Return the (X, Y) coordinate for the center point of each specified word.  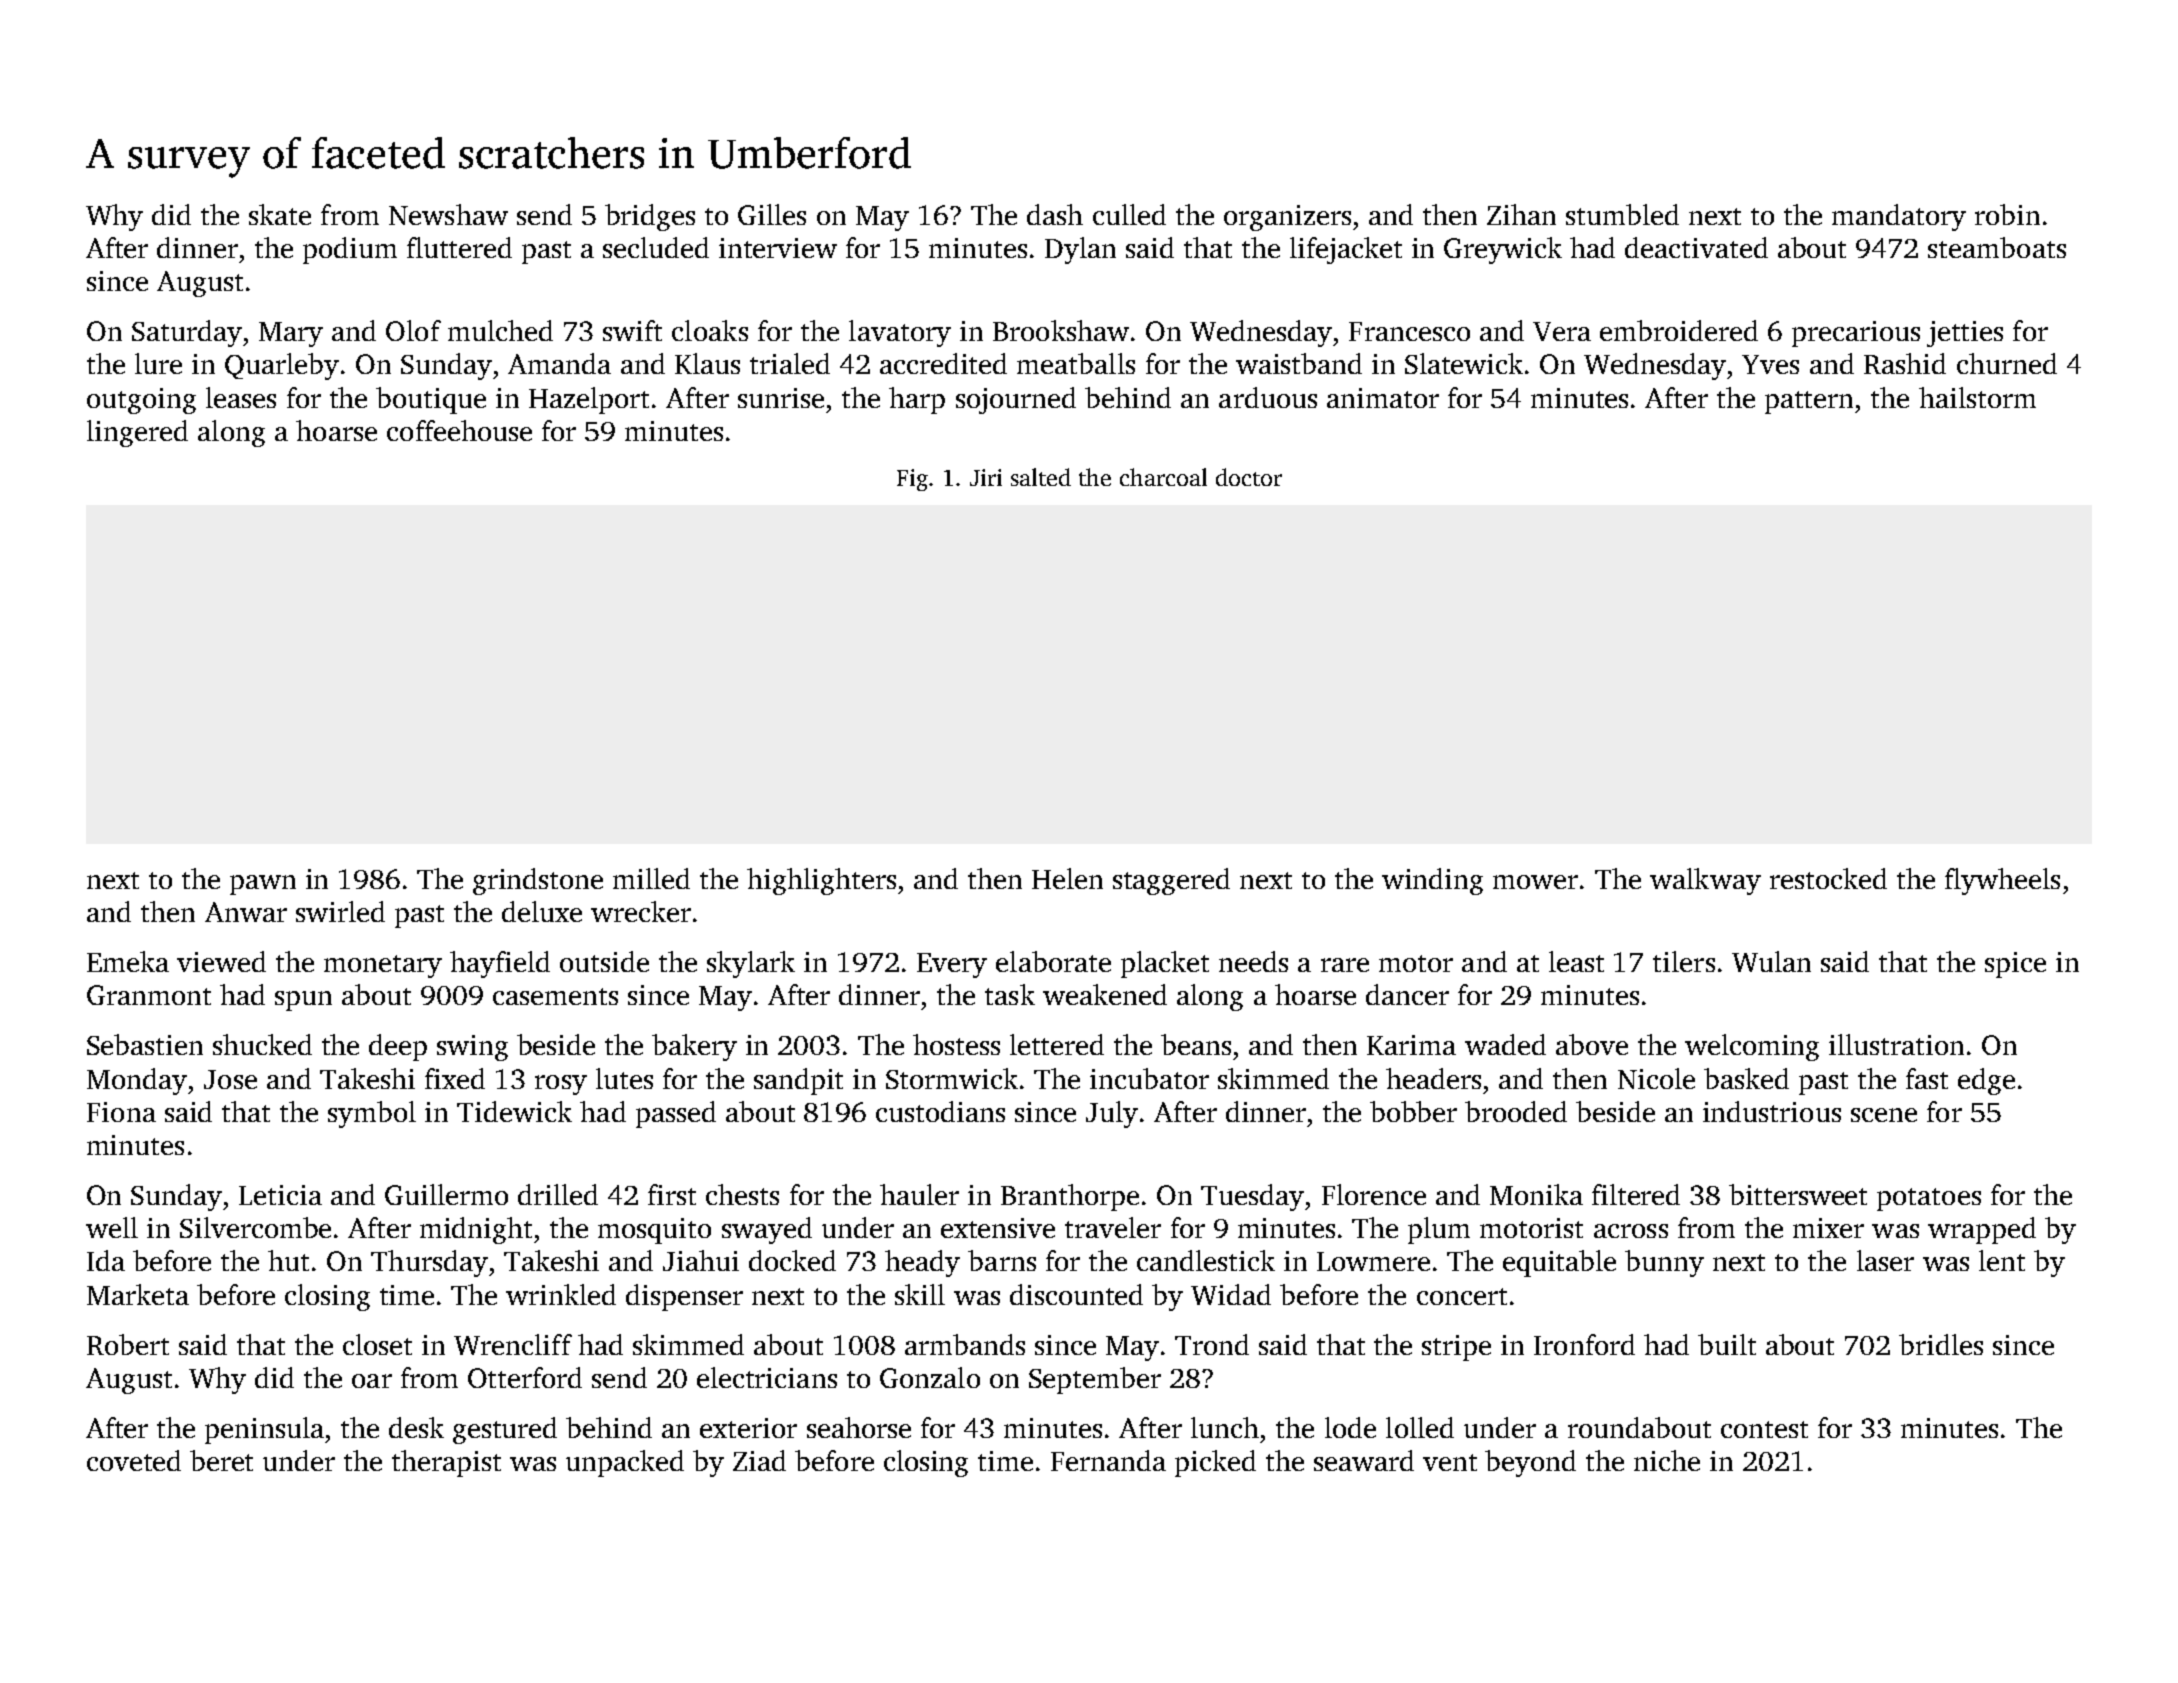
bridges (650, 217)
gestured (505, 1430)
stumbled (1622, 214)
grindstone (538, 881)
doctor (1249, 477)
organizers (1287, 218)
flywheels (2002, 881)
